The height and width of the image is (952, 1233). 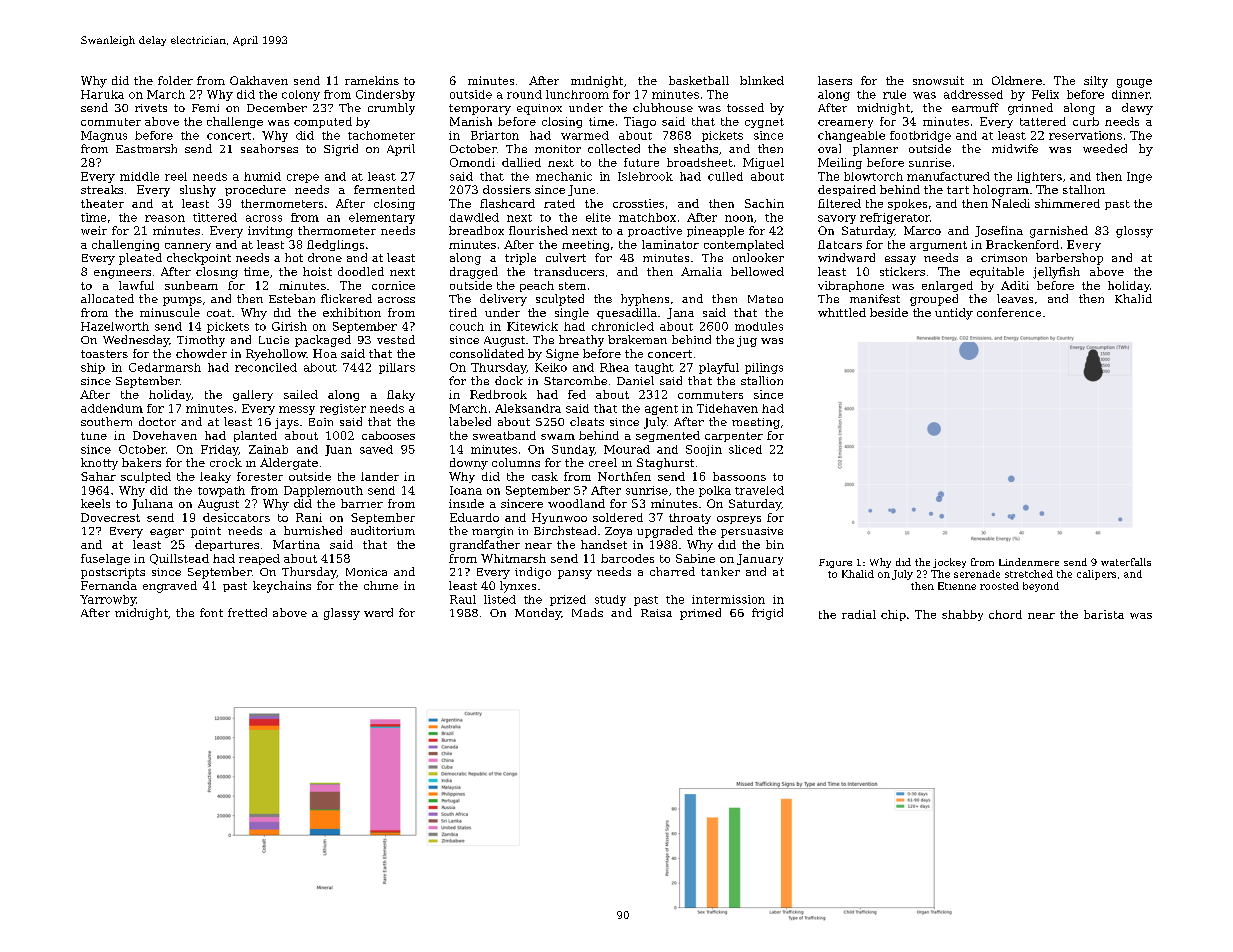 I want to click on conference, so click(x=1009, y=312).
